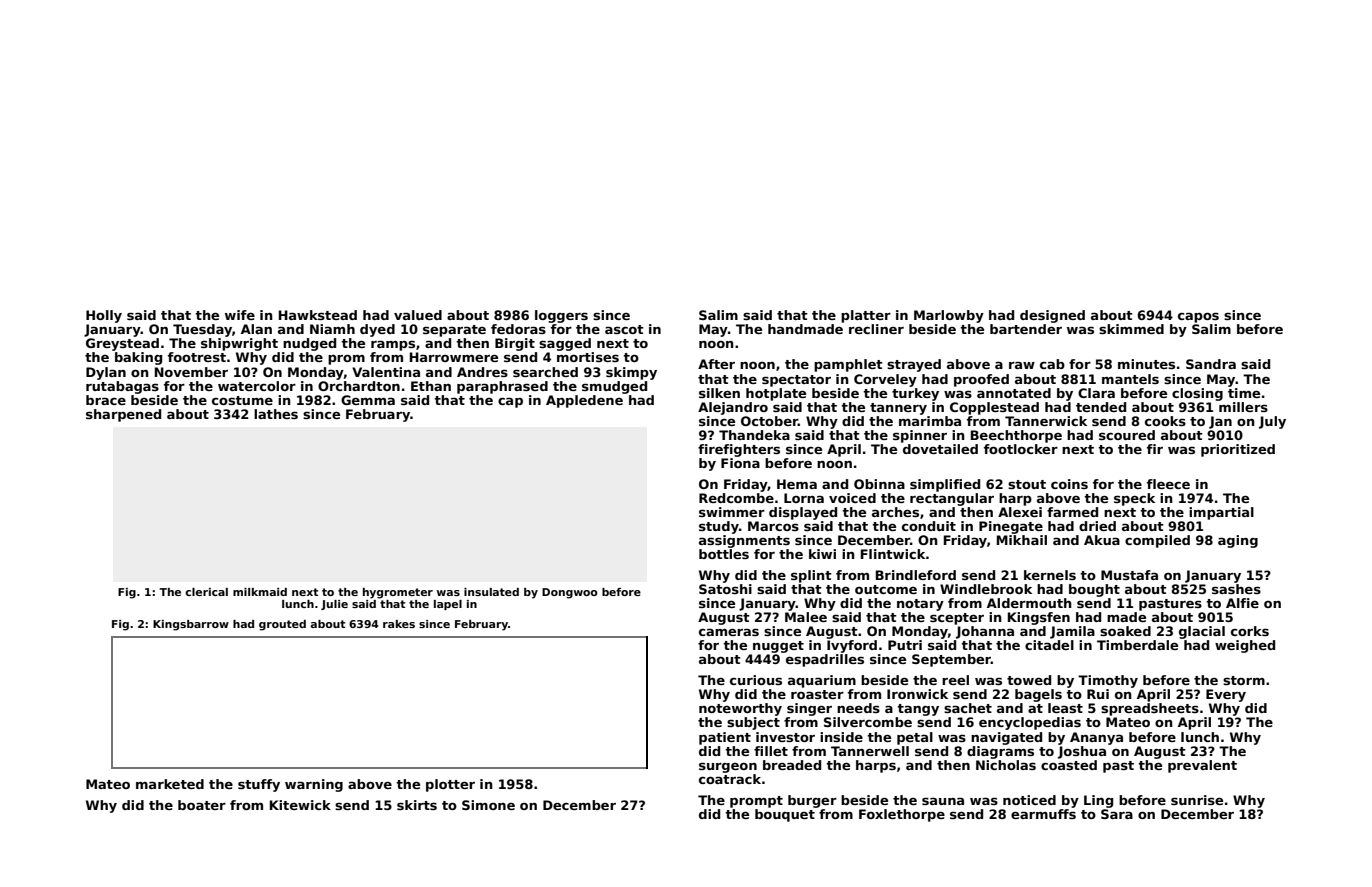 The height and width of the screenshot is (887, 1372). I want to click on loggers, so click(561, 316).
